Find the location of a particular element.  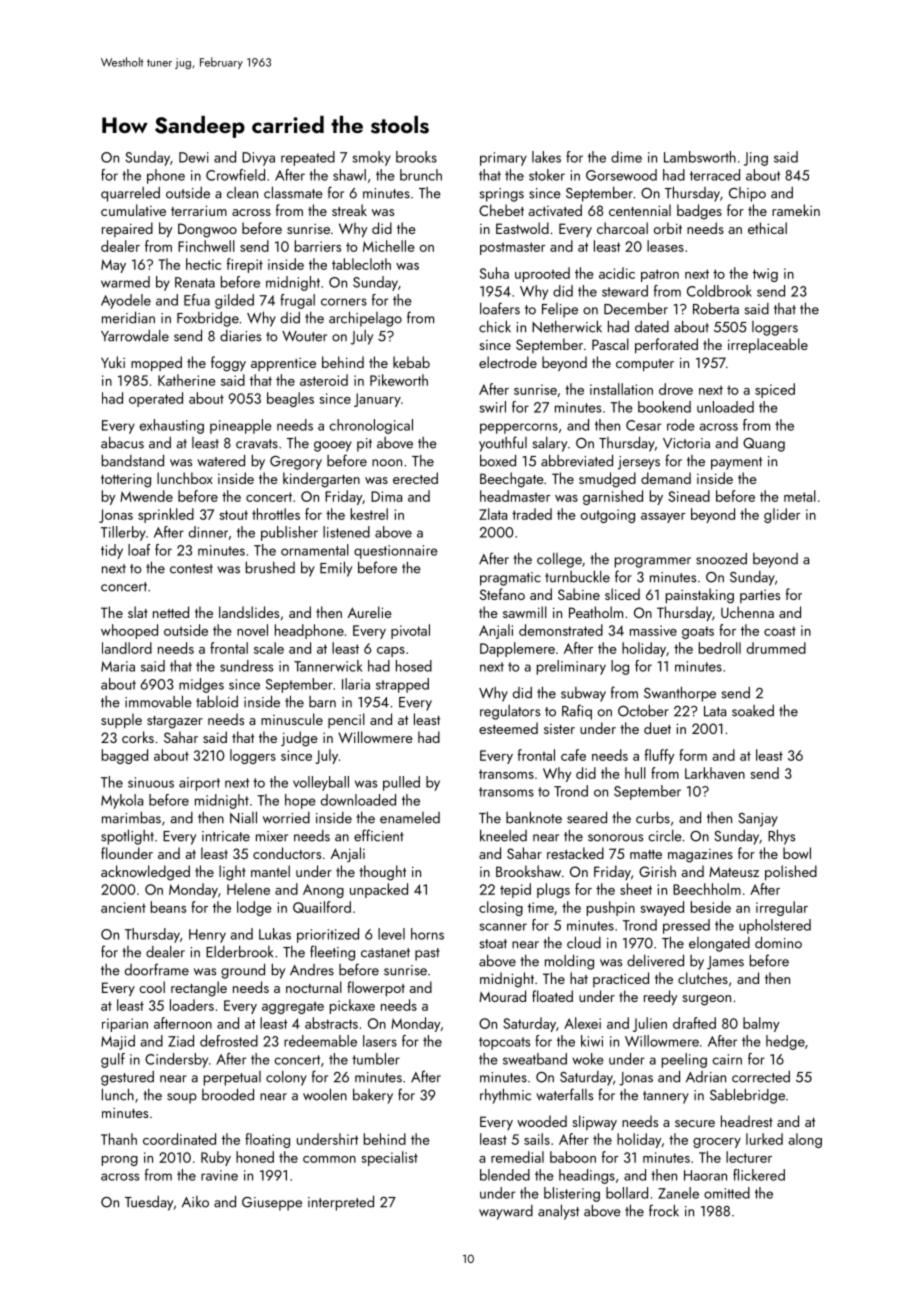

Julien is located at coordinates (650, 1024).
